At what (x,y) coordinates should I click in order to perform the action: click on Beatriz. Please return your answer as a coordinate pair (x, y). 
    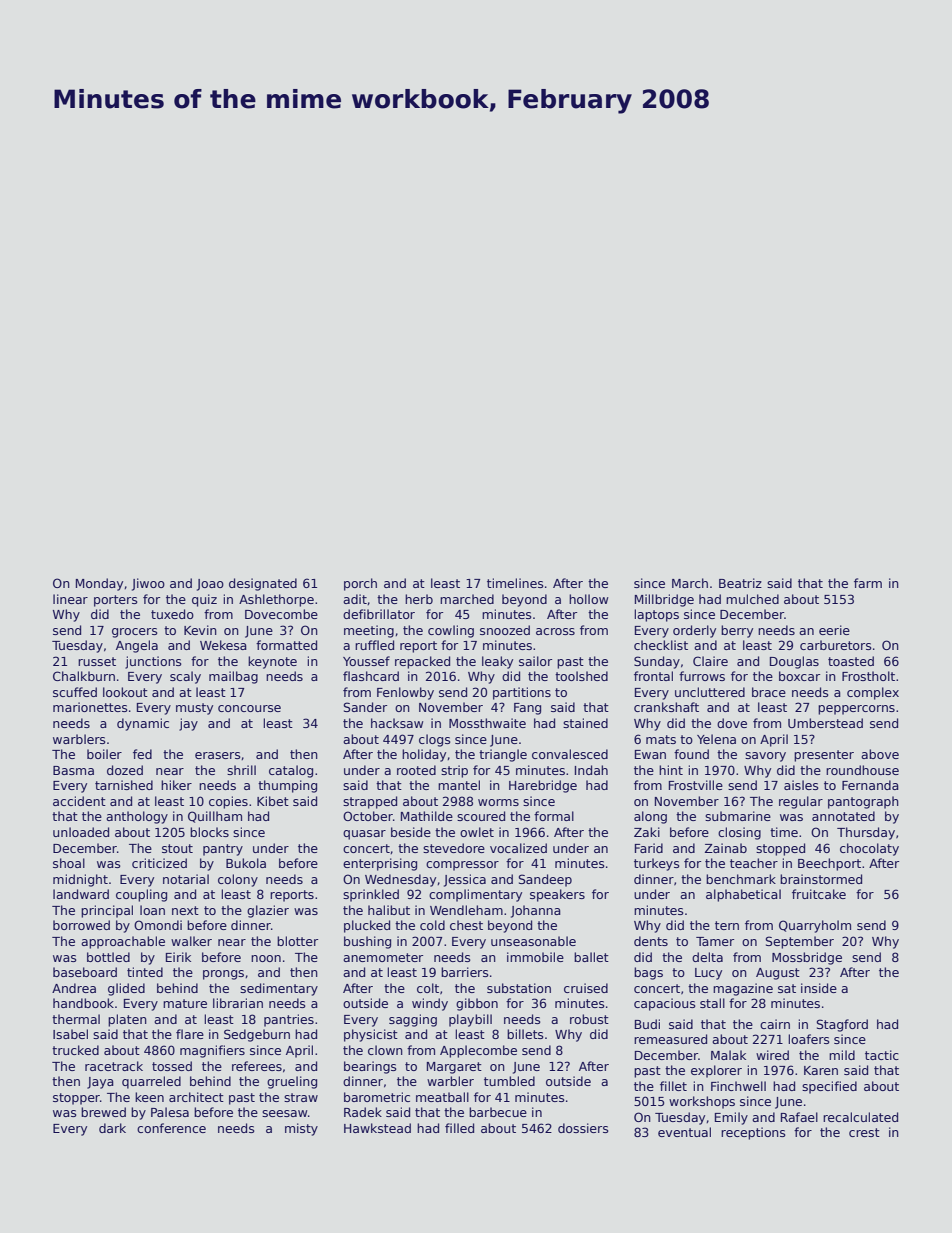
    Looking at the image, I should click on (740, 583).
